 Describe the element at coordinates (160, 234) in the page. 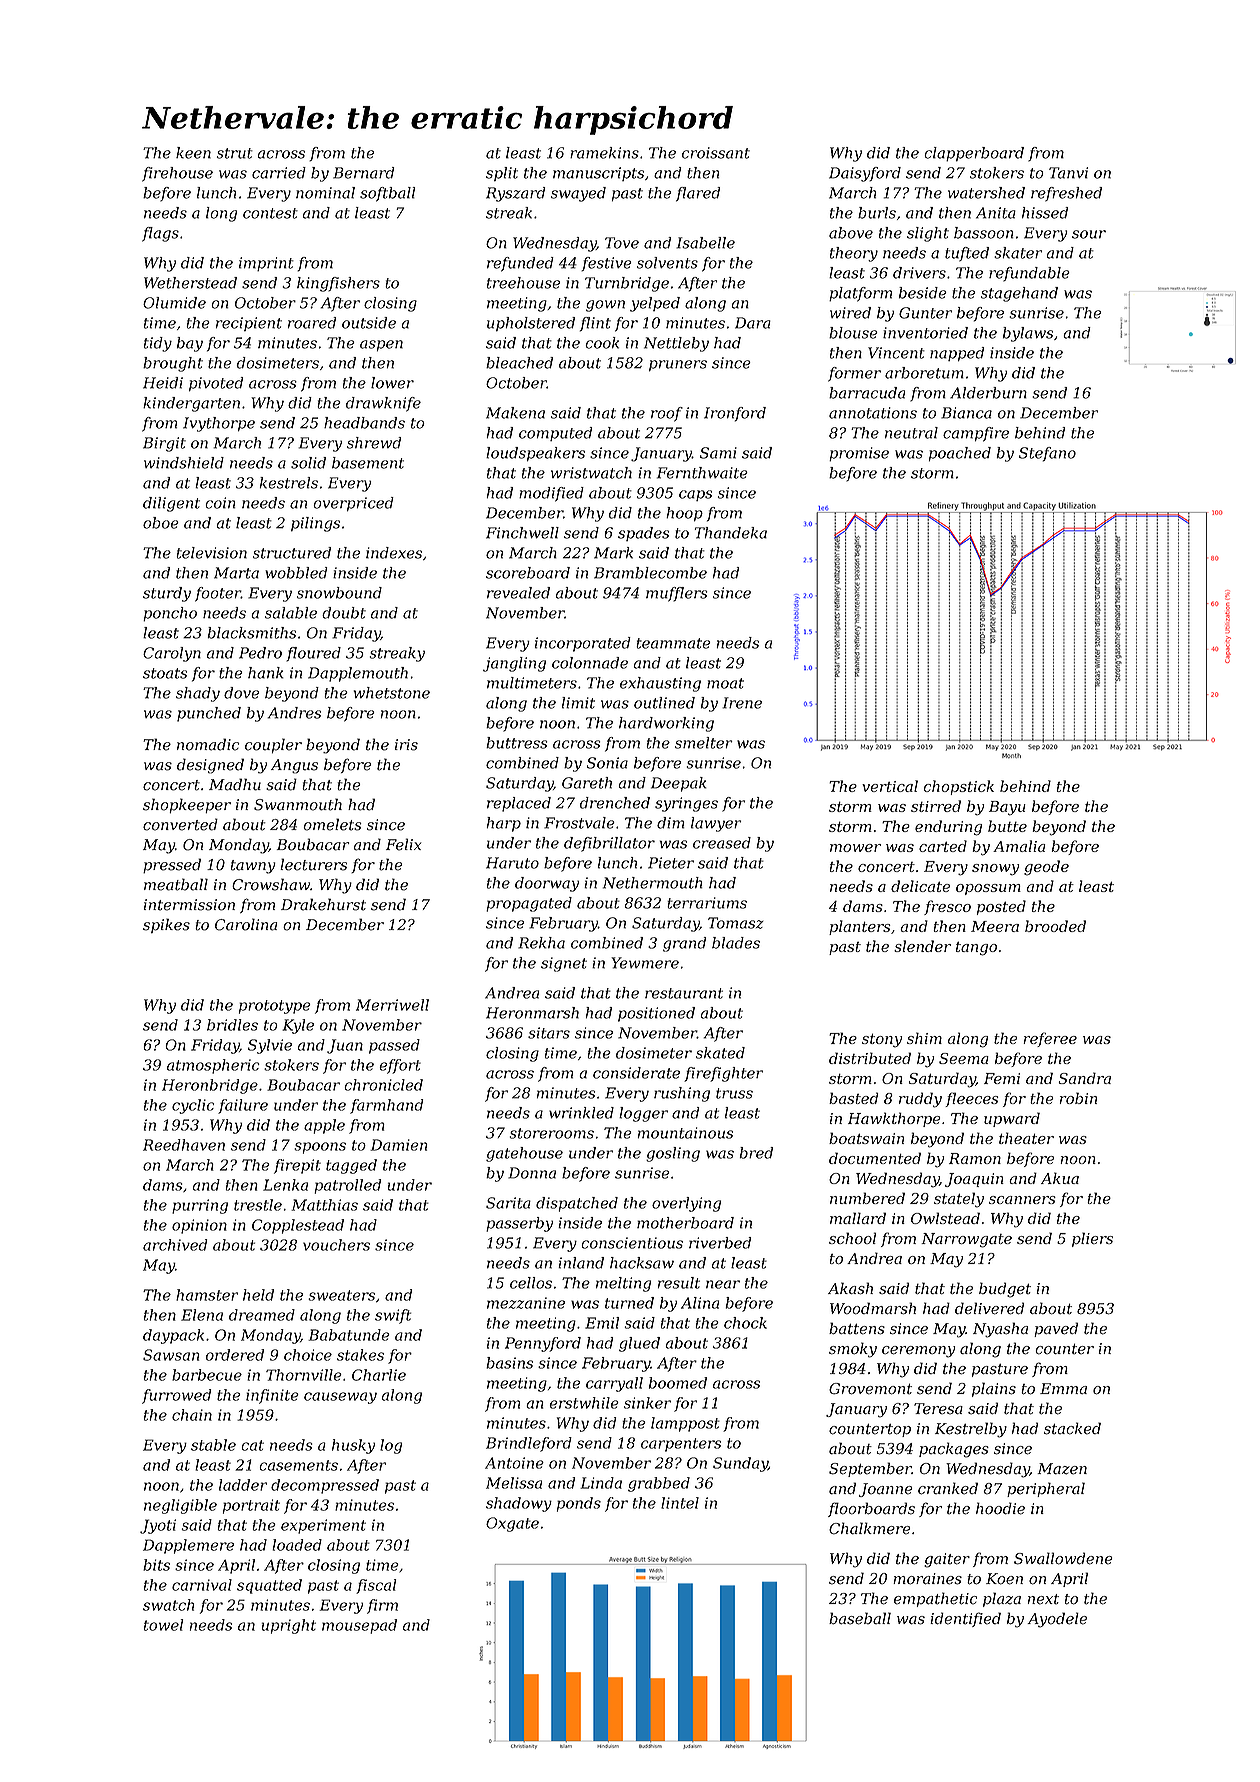

I see `flags` at that location.
